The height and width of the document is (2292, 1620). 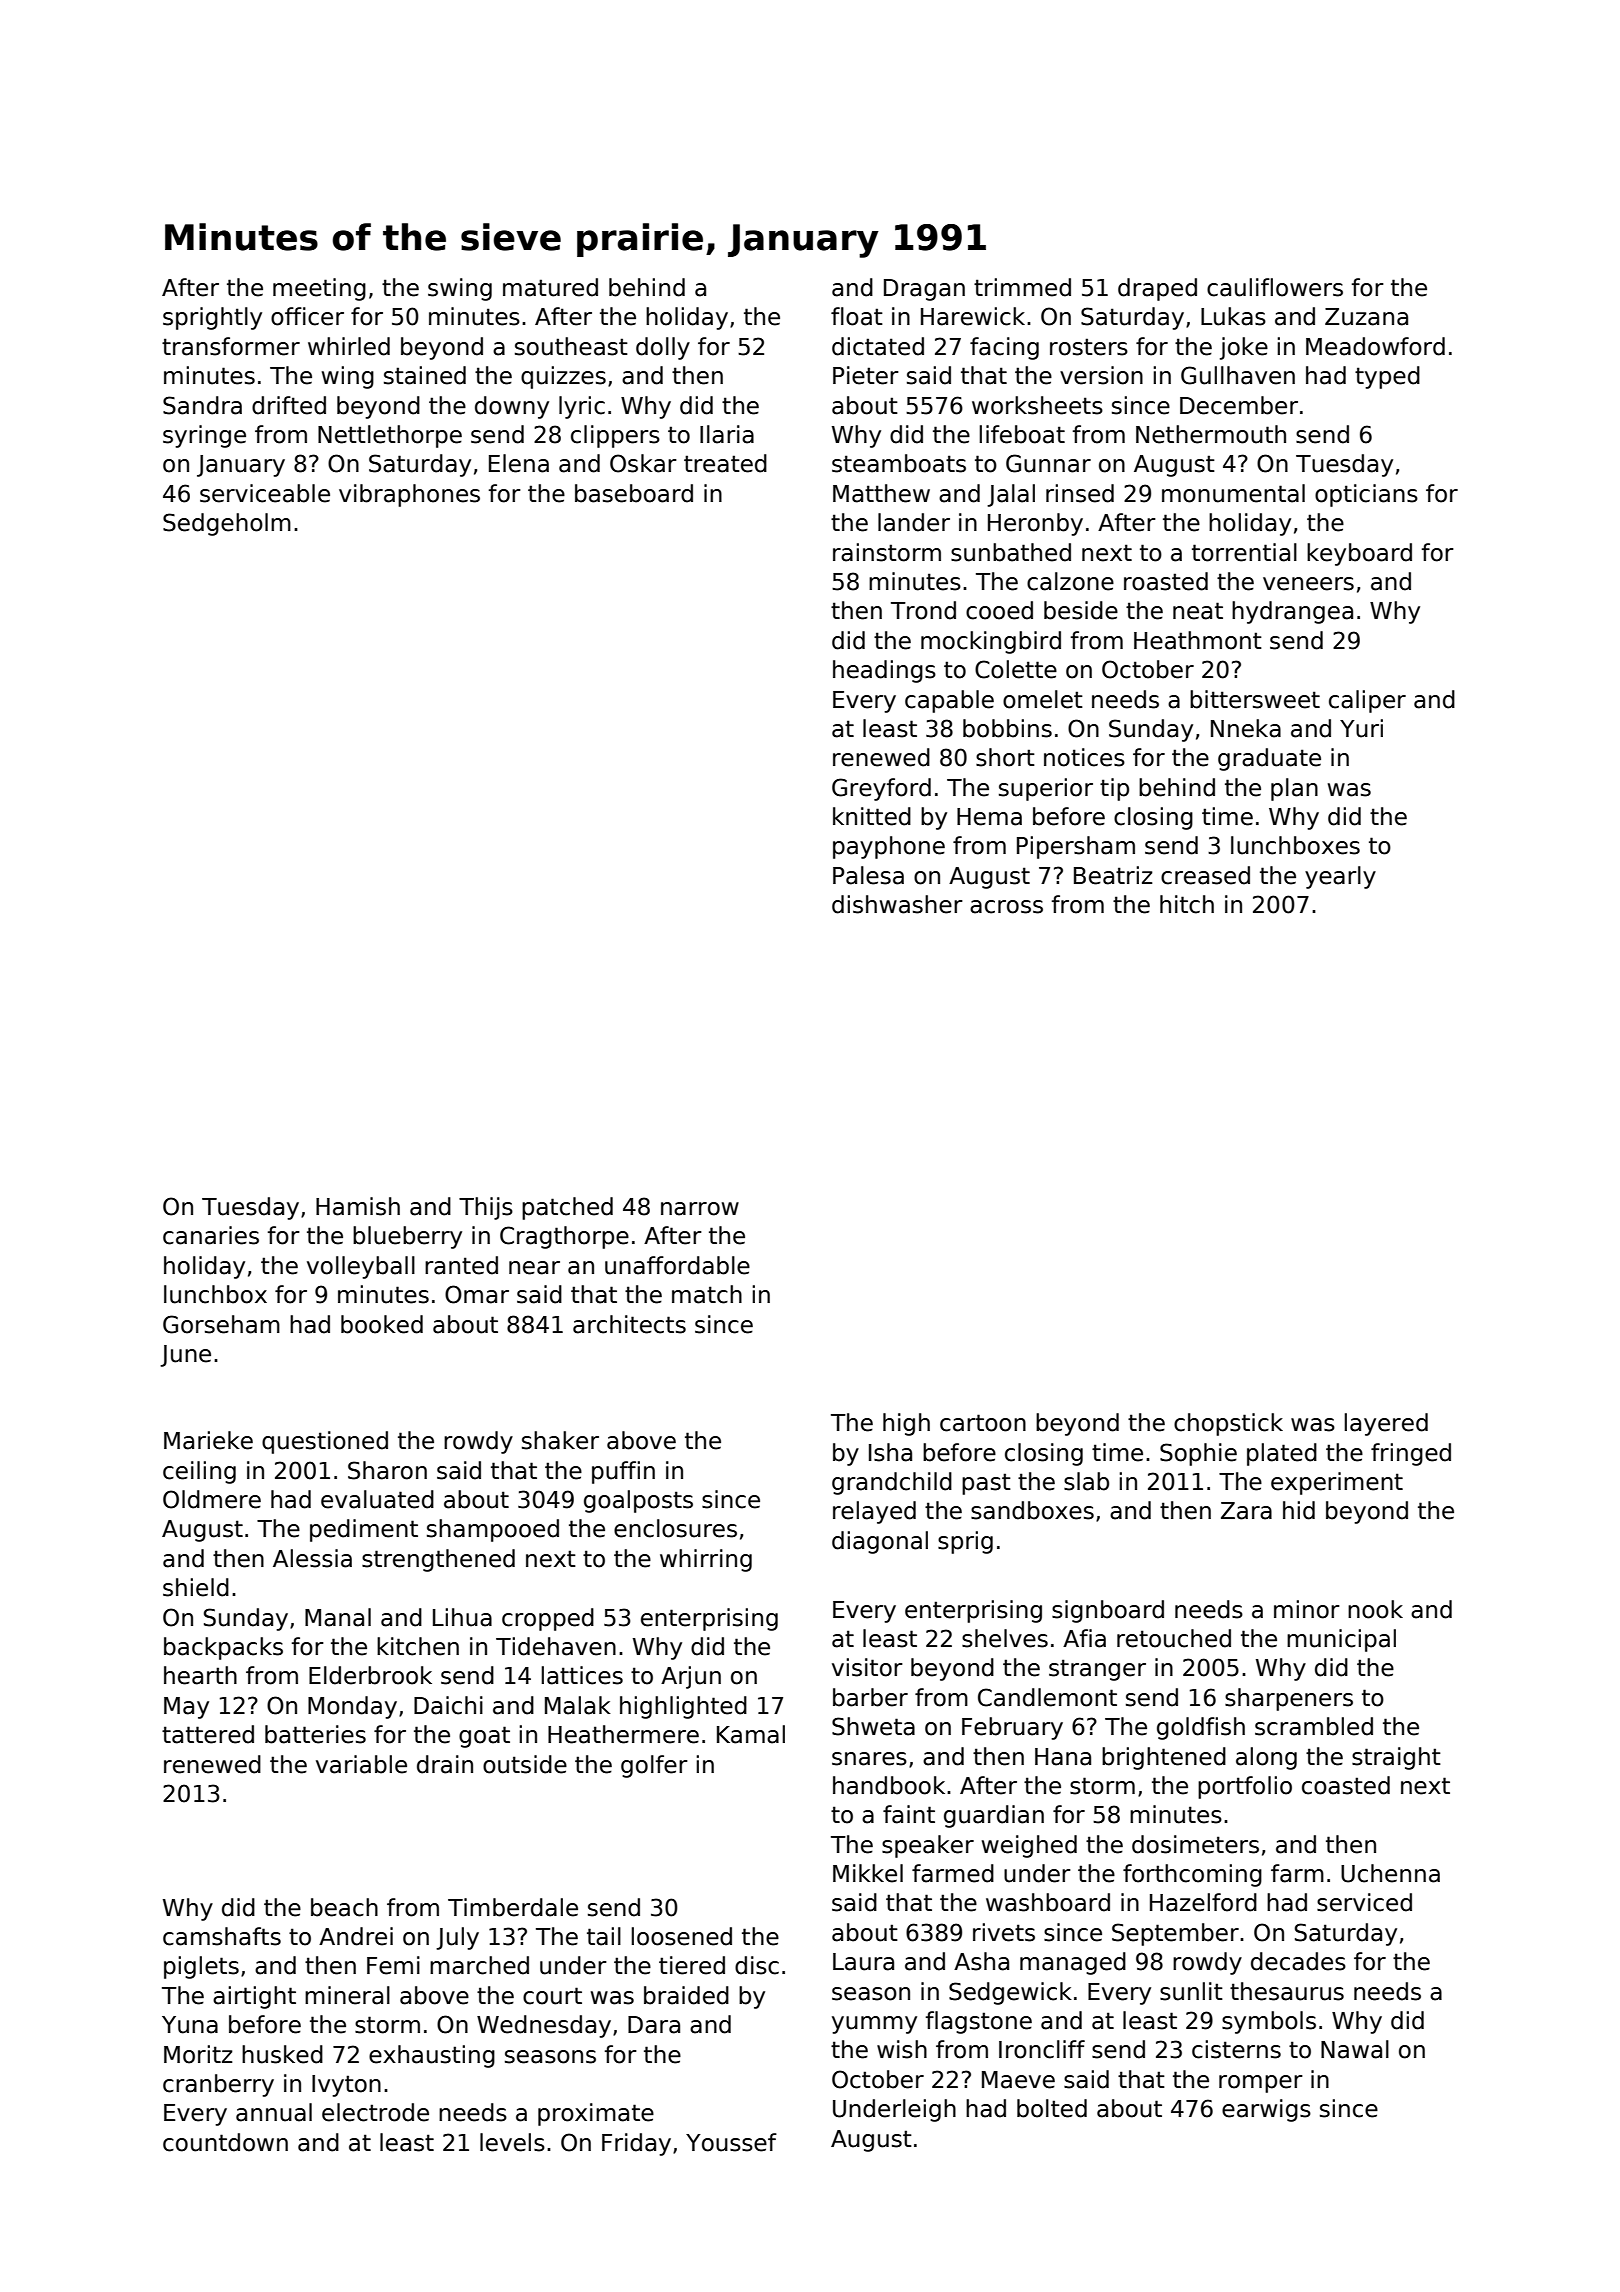 I want to click on Friday, so click(x=636, y=2144).
